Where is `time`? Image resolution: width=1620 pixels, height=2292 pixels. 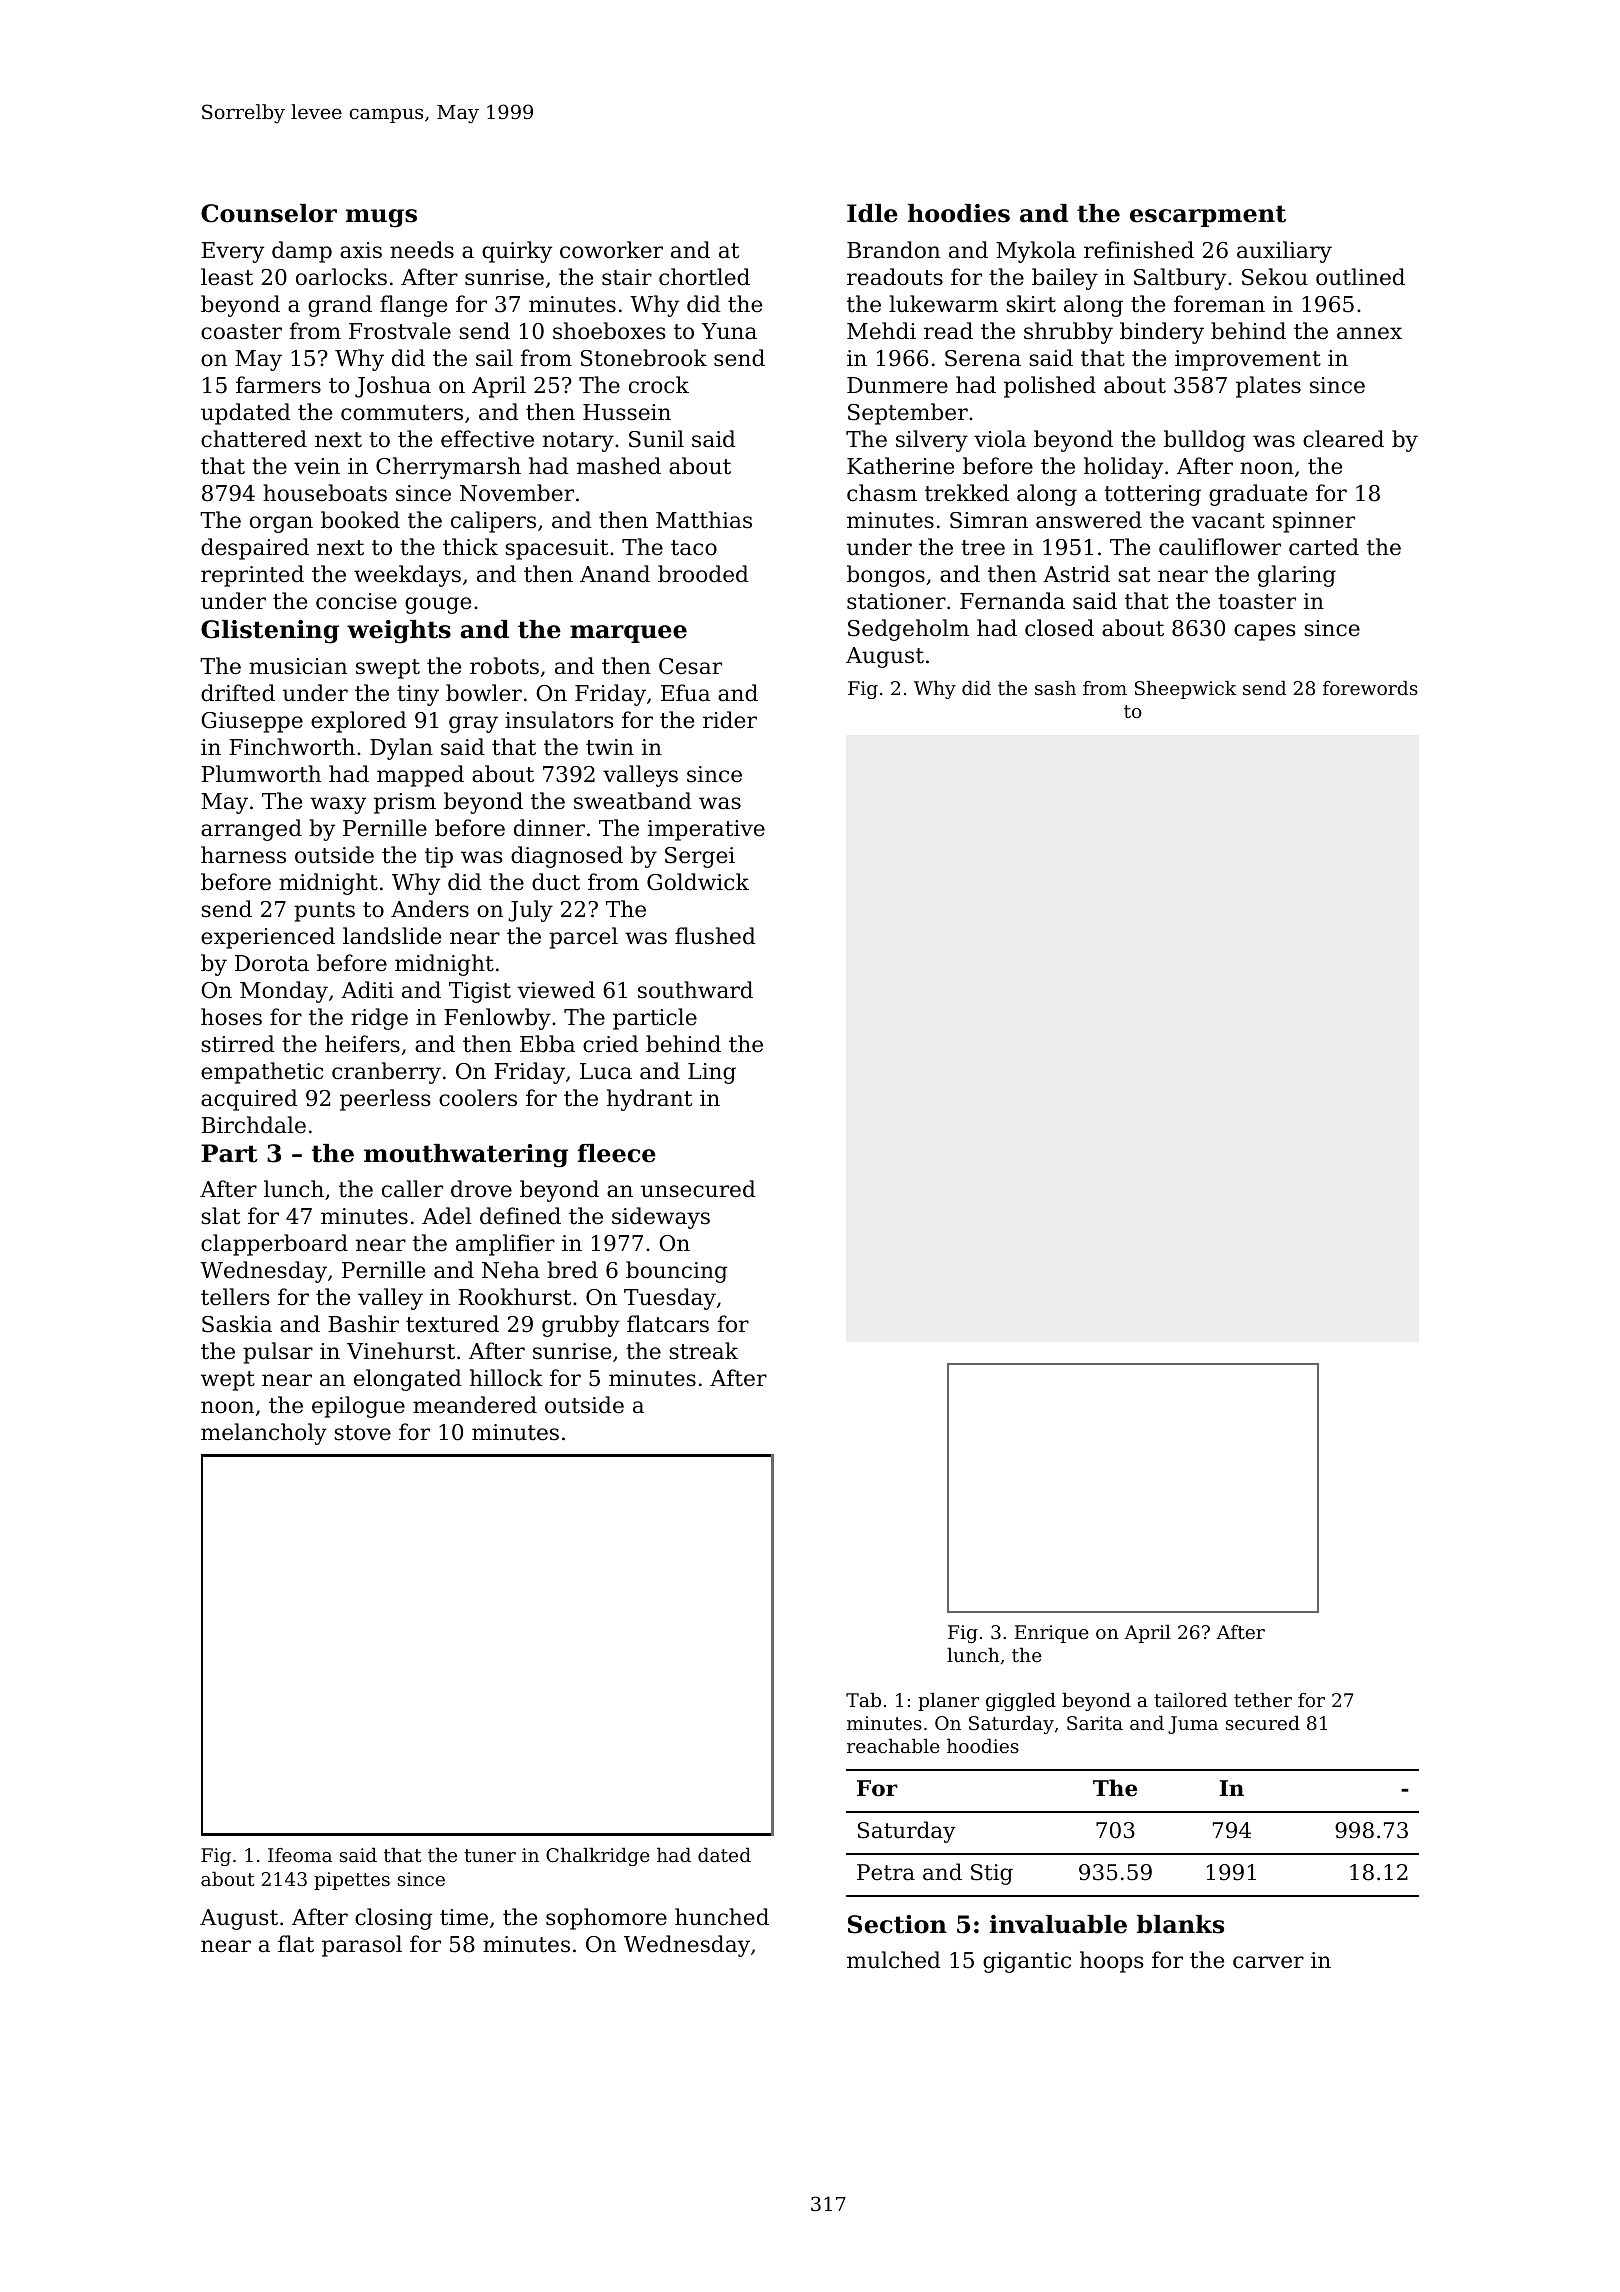 time is located at coordinates (464, 1917).
